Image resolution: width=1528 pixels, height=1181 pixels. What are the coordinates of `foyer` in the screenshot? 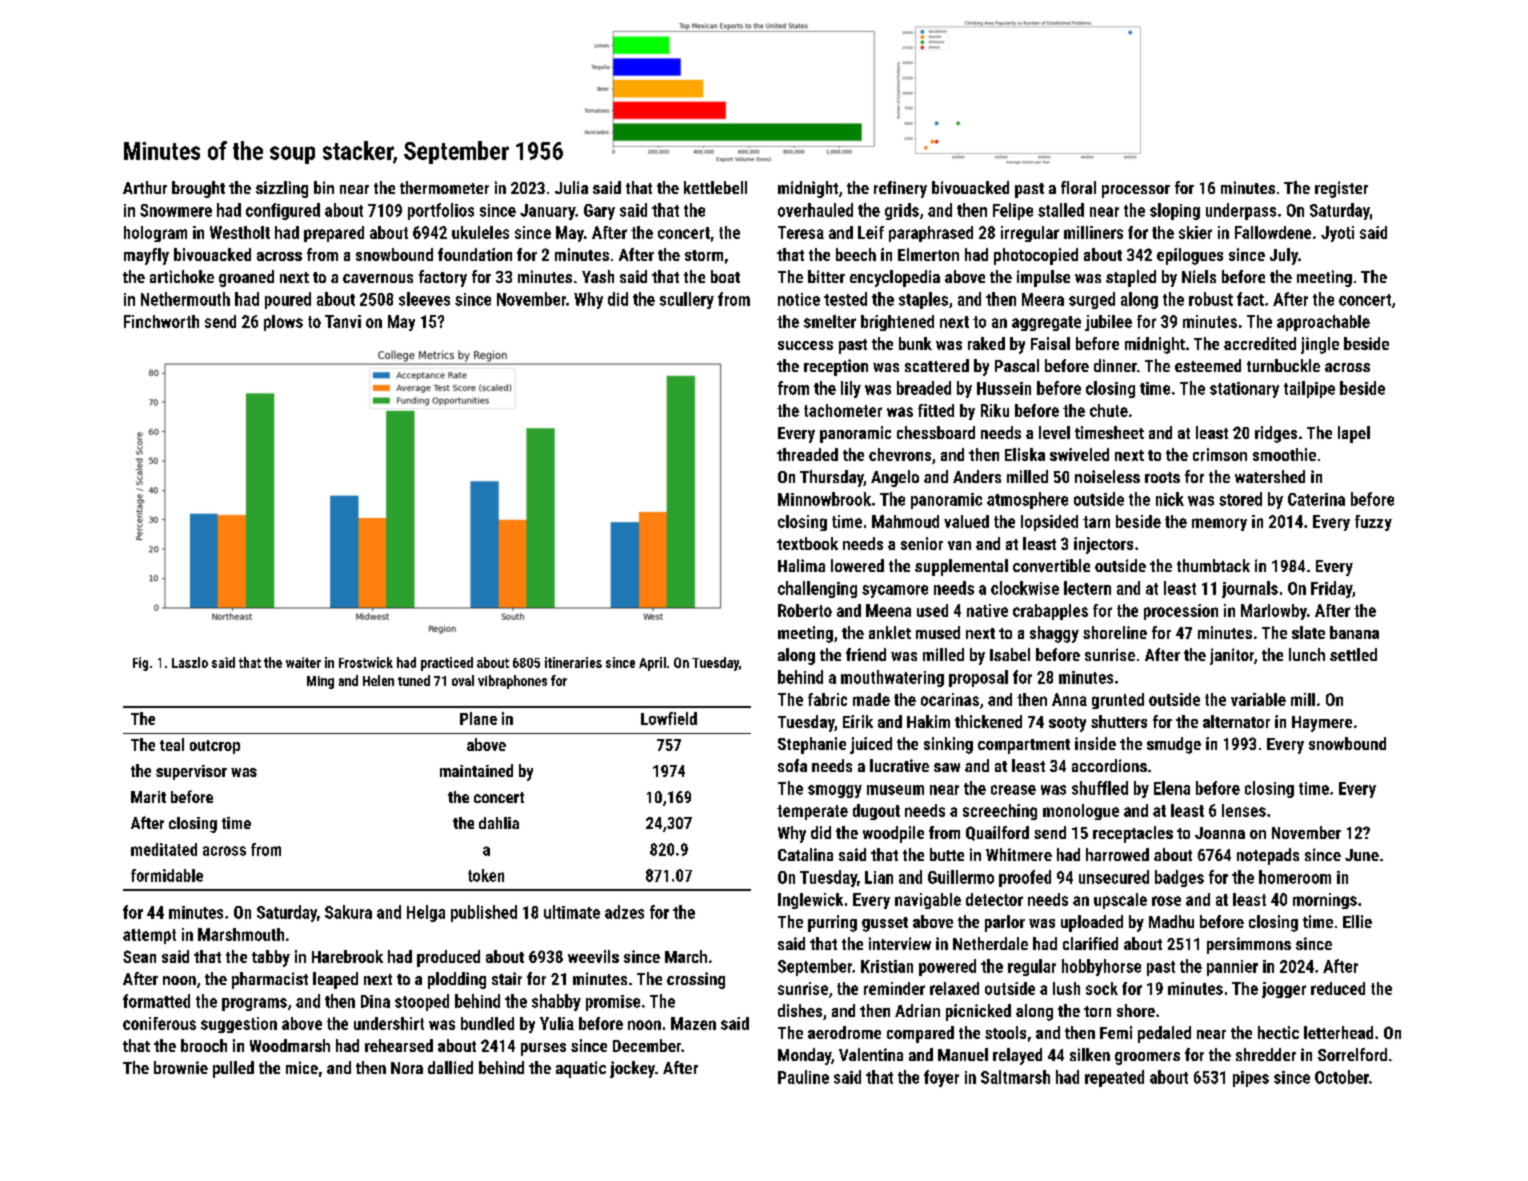 It's located at (941, 1078).
